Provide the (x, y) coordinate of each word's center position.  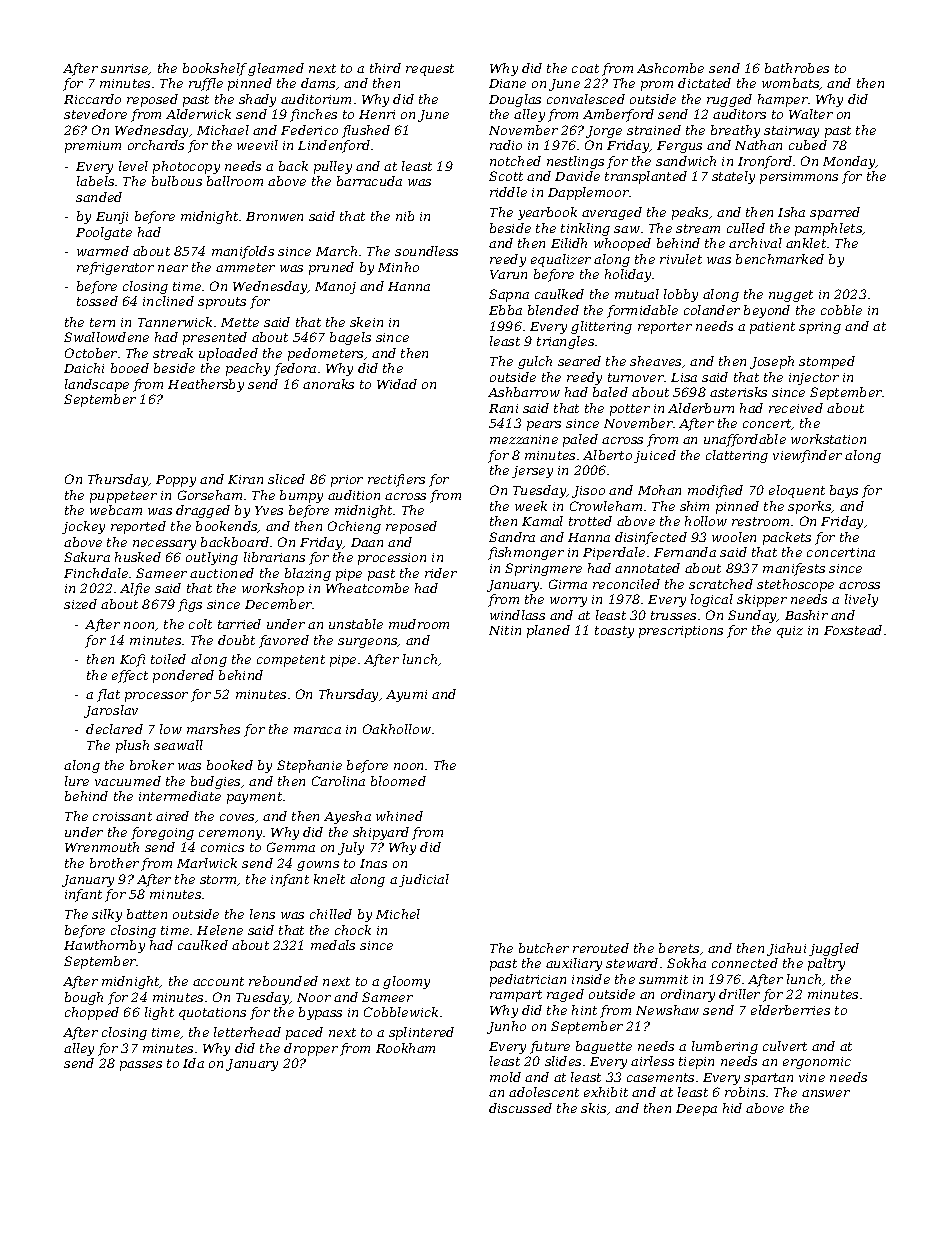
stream (698, 228)
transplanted (646, 177)
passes (141, 1066)
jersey (532, 472)
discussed (520, 1108)
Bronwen (274, 216)
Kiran (245, 479)
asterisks (738, 392)
